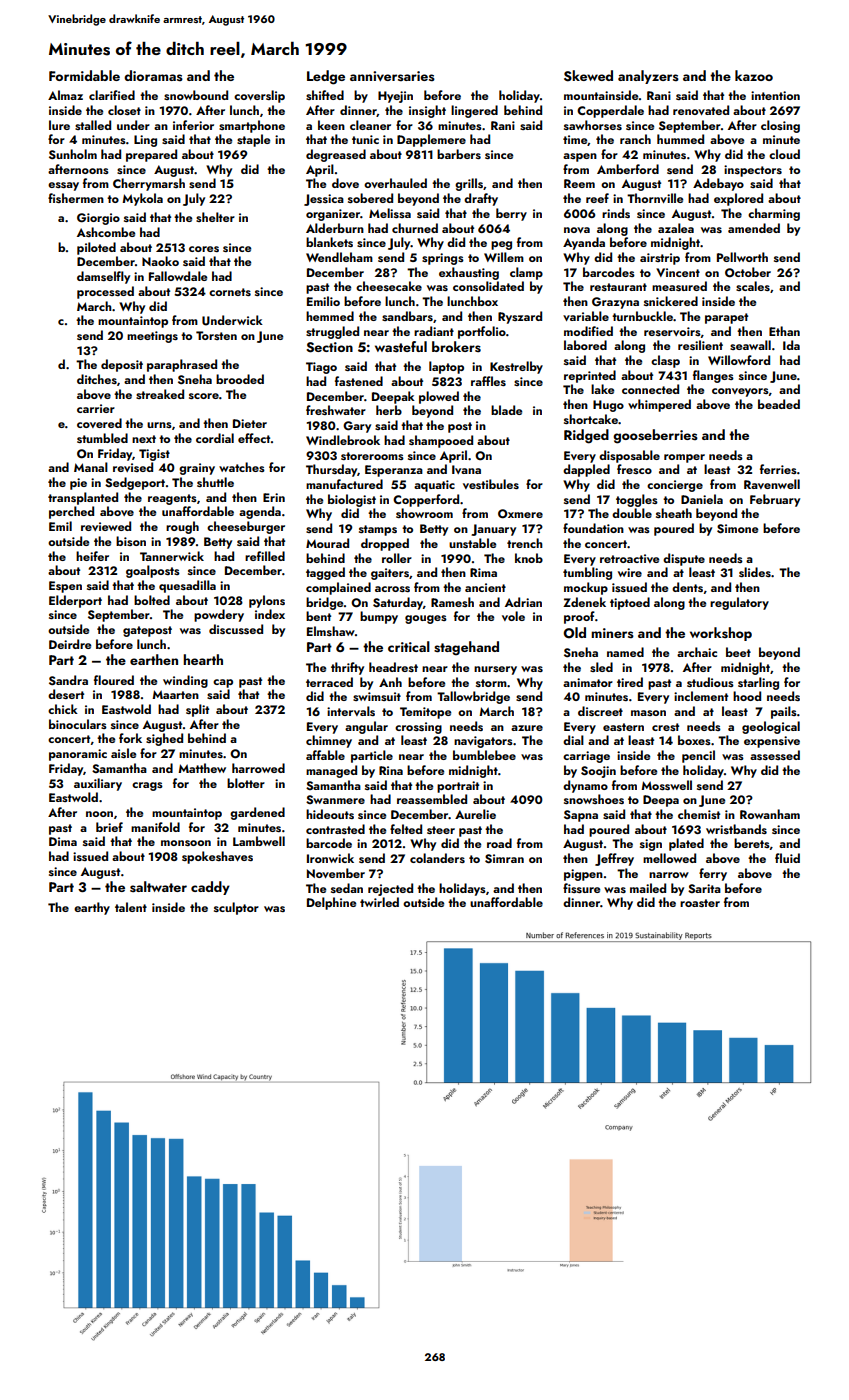 The height and width of the screenshot is (1400, 849). I want to click on Dima, so click(63, 841).
